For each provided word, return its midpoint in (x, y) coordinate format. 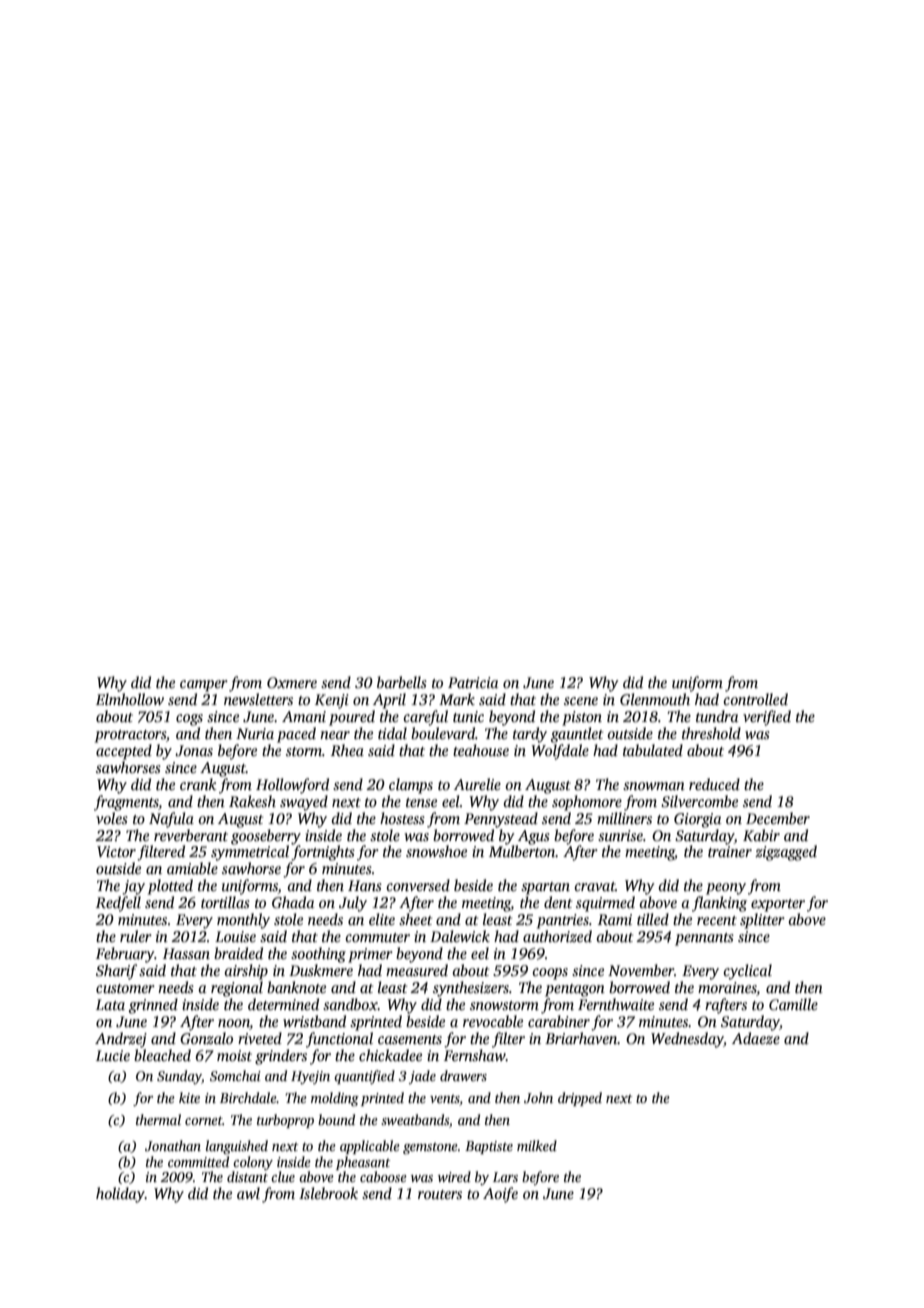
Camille (793, 1004)
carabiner (559, 1021)
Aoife (500, 1195)
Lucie (113, 1055)
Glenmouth (655, 699)
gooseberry (266, 837)
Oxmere (292, 682)
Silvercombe (699, 801)
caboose (383, 1176)
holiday (120, 1195)
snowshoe (436, 851)
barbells (402, 682)
